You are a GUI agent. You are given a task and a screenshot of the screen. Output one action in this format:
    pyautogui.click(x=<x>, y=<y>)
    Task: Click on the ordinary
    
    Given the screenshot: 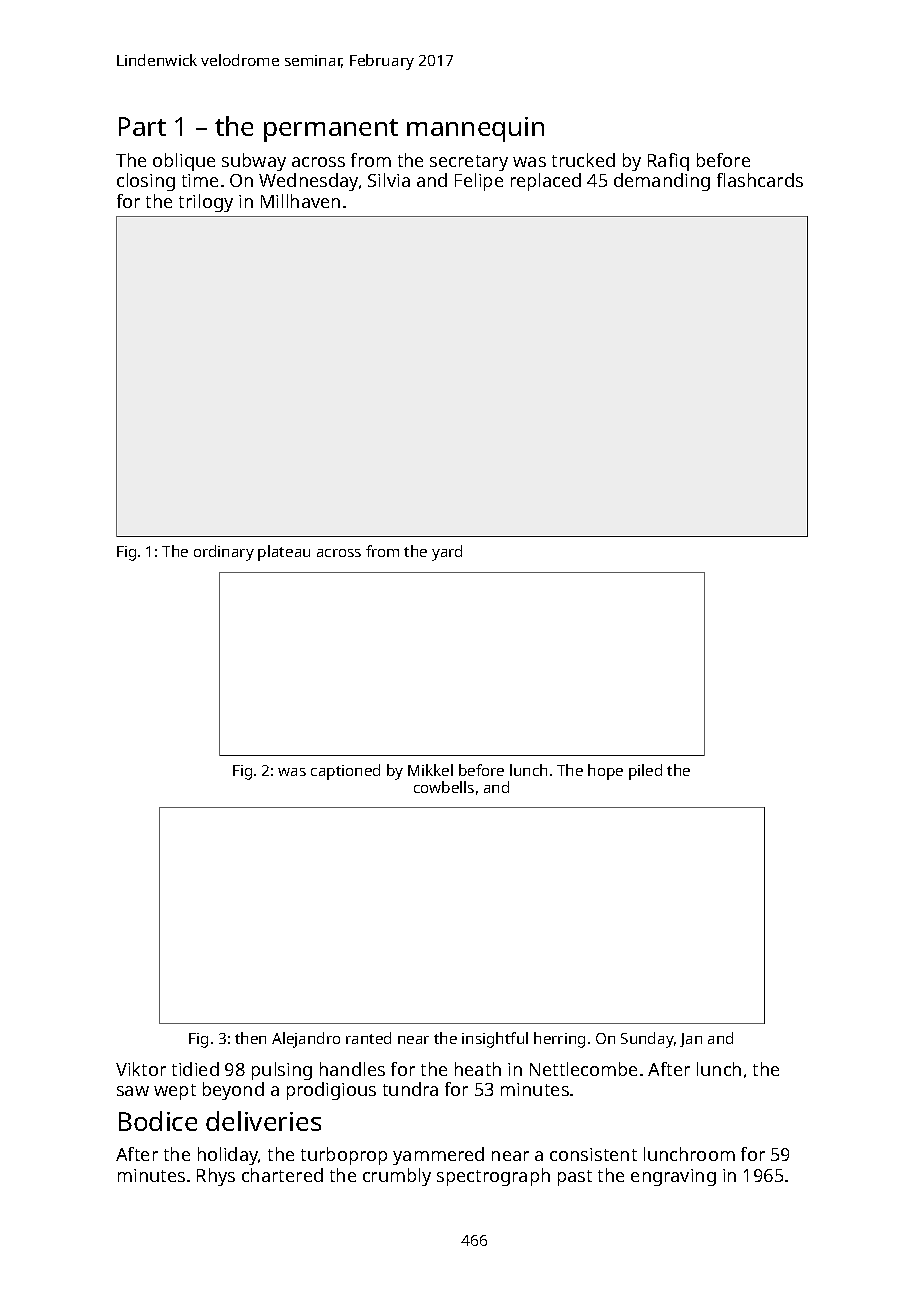 What is the action you would take?
    pyautogui.click(x=224, y=553)
